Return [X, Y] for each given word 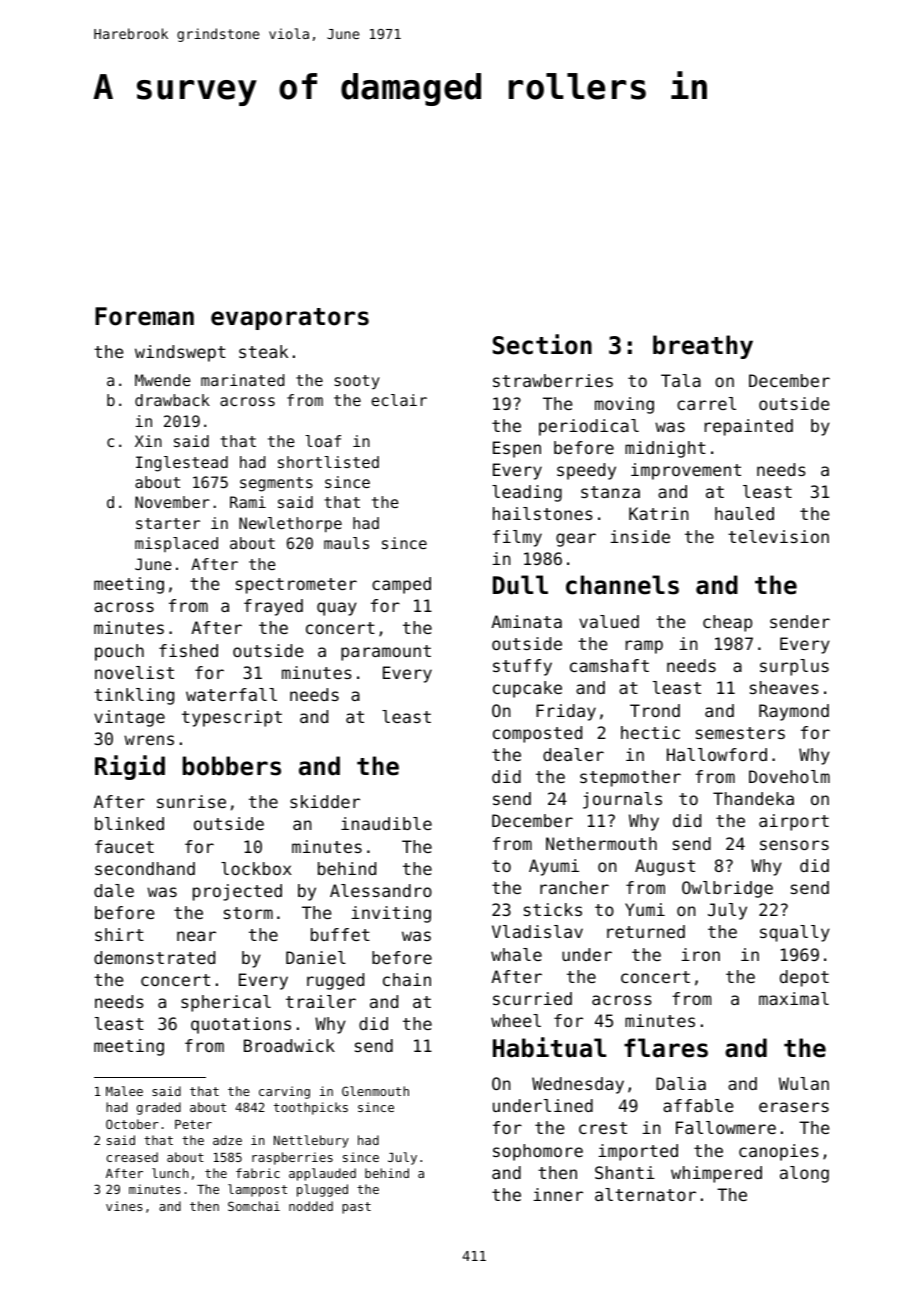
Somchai [254, 1206]
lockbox [256, 868]
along [804, 1174]
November [172, 502]
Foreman [144, 316]
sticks [553, 909]
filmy [517, 538]
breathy [703, 347]
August [665, 867]
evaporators [290, 319]
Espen [517, 449]
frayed [273, 607]
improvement [686, 471]
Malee [124, 1091]
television [778, 536]
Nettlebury [311, 1141]
